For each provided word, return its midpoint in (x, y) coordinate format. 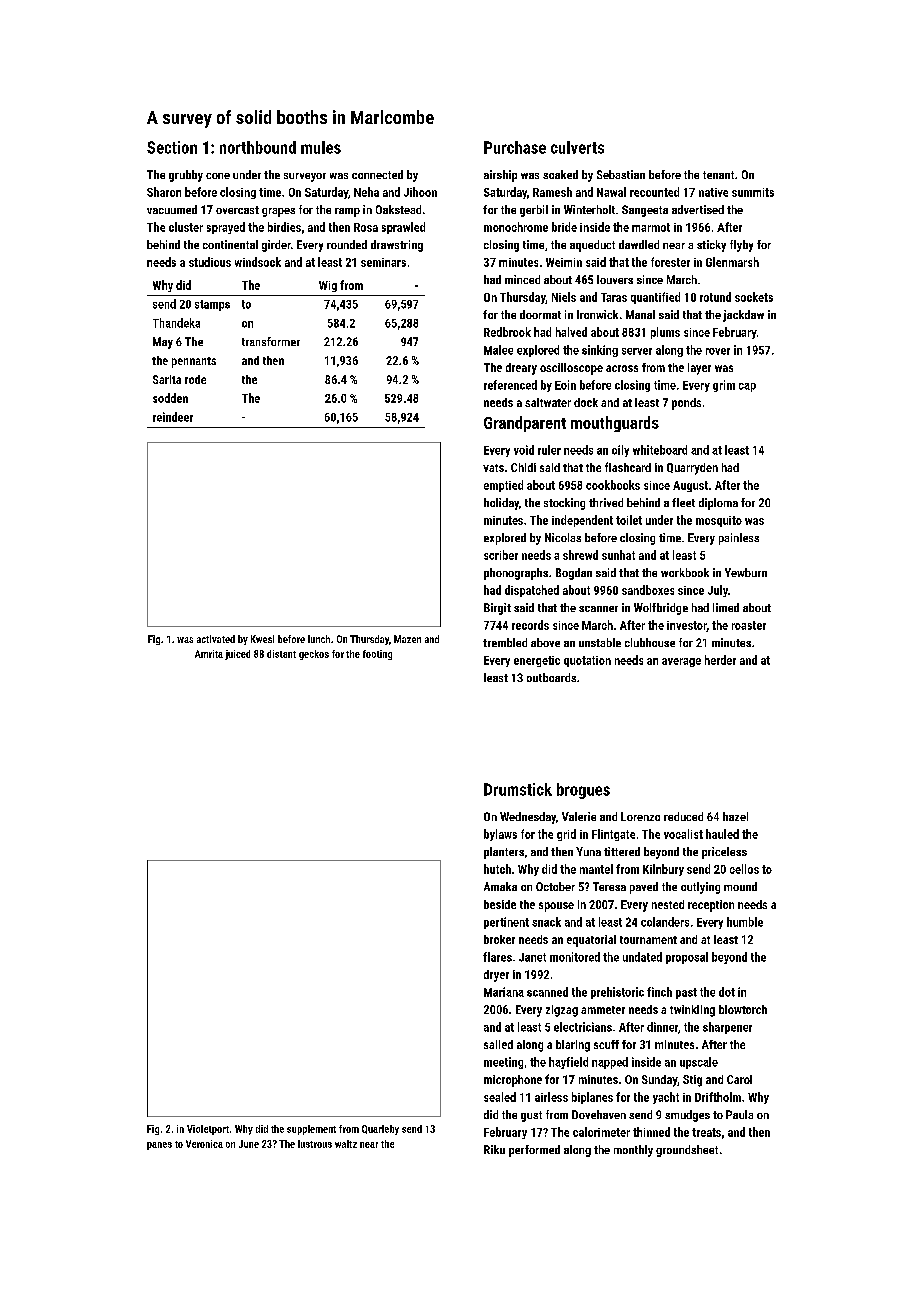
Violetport (208, 1130)
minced (522, 279)
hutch (497, 869)
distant (281, 654)
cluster (186, 227)
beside (500, 904)
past (686, 993)
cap (747, 387)
